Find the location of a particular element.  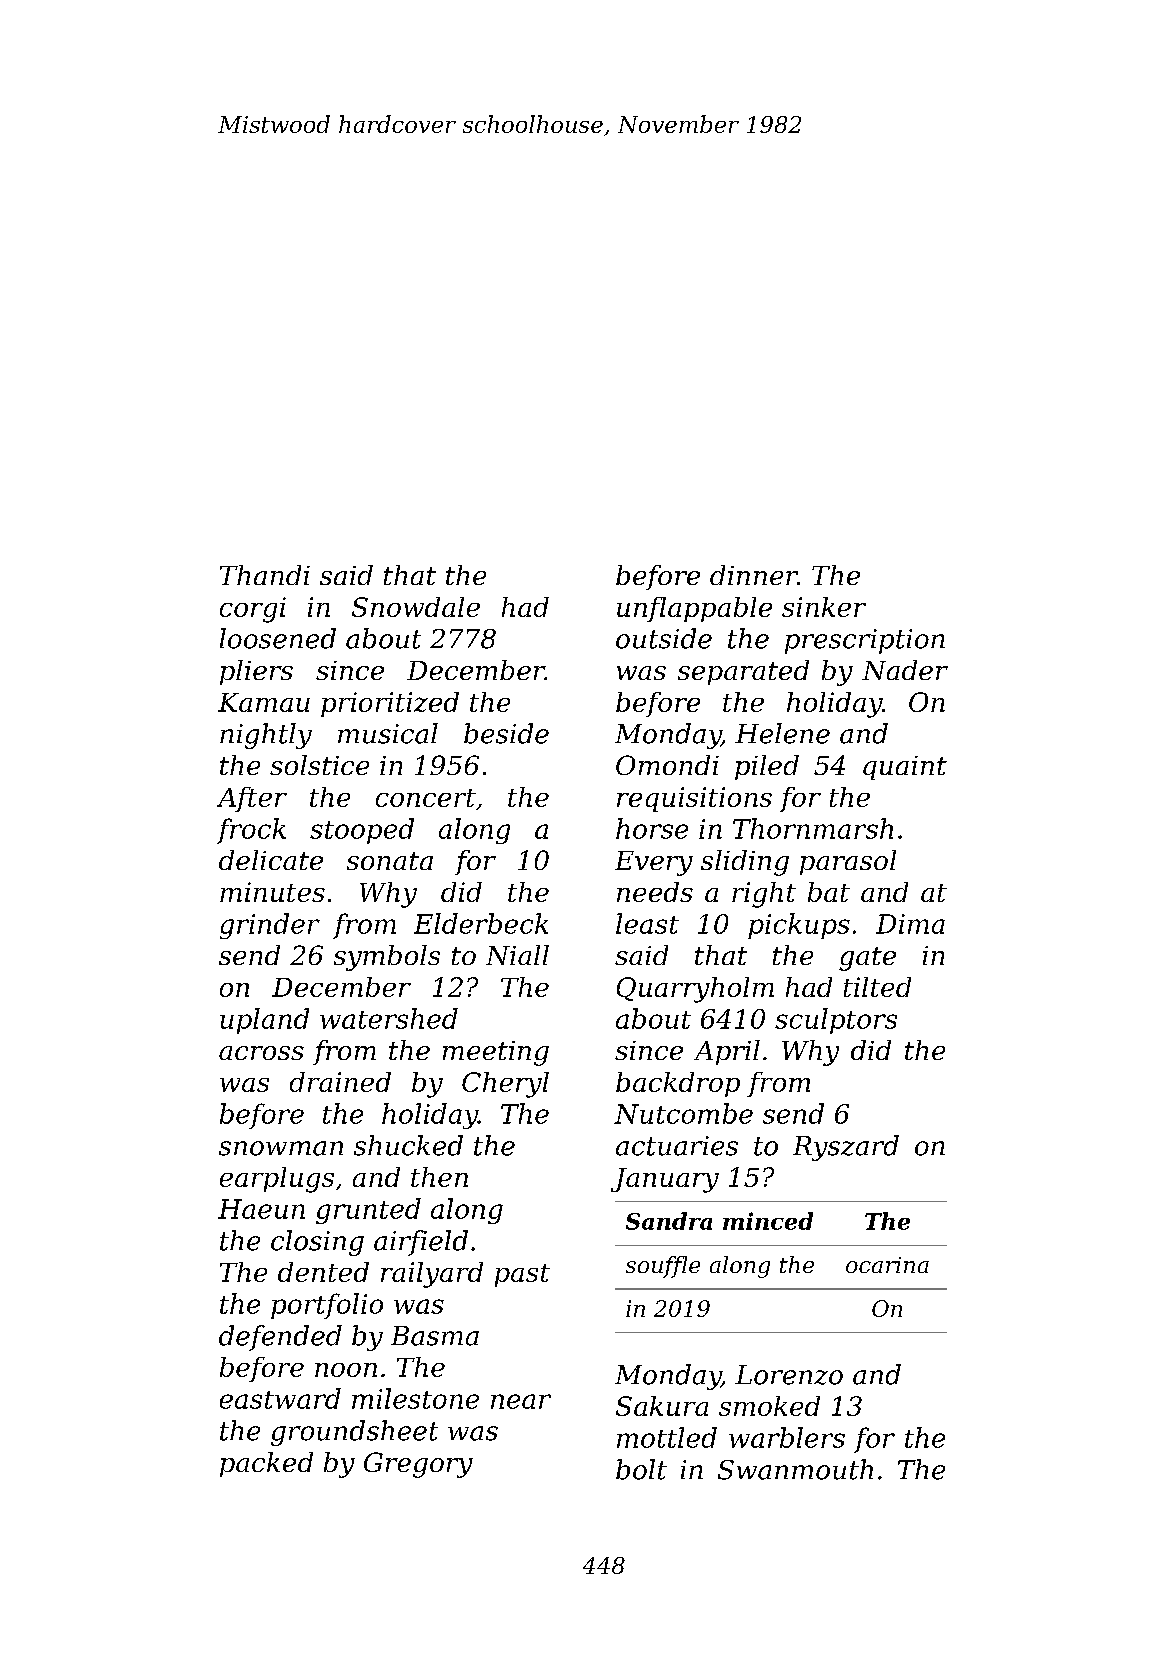

Dima is located at coordinates (910, 924).
